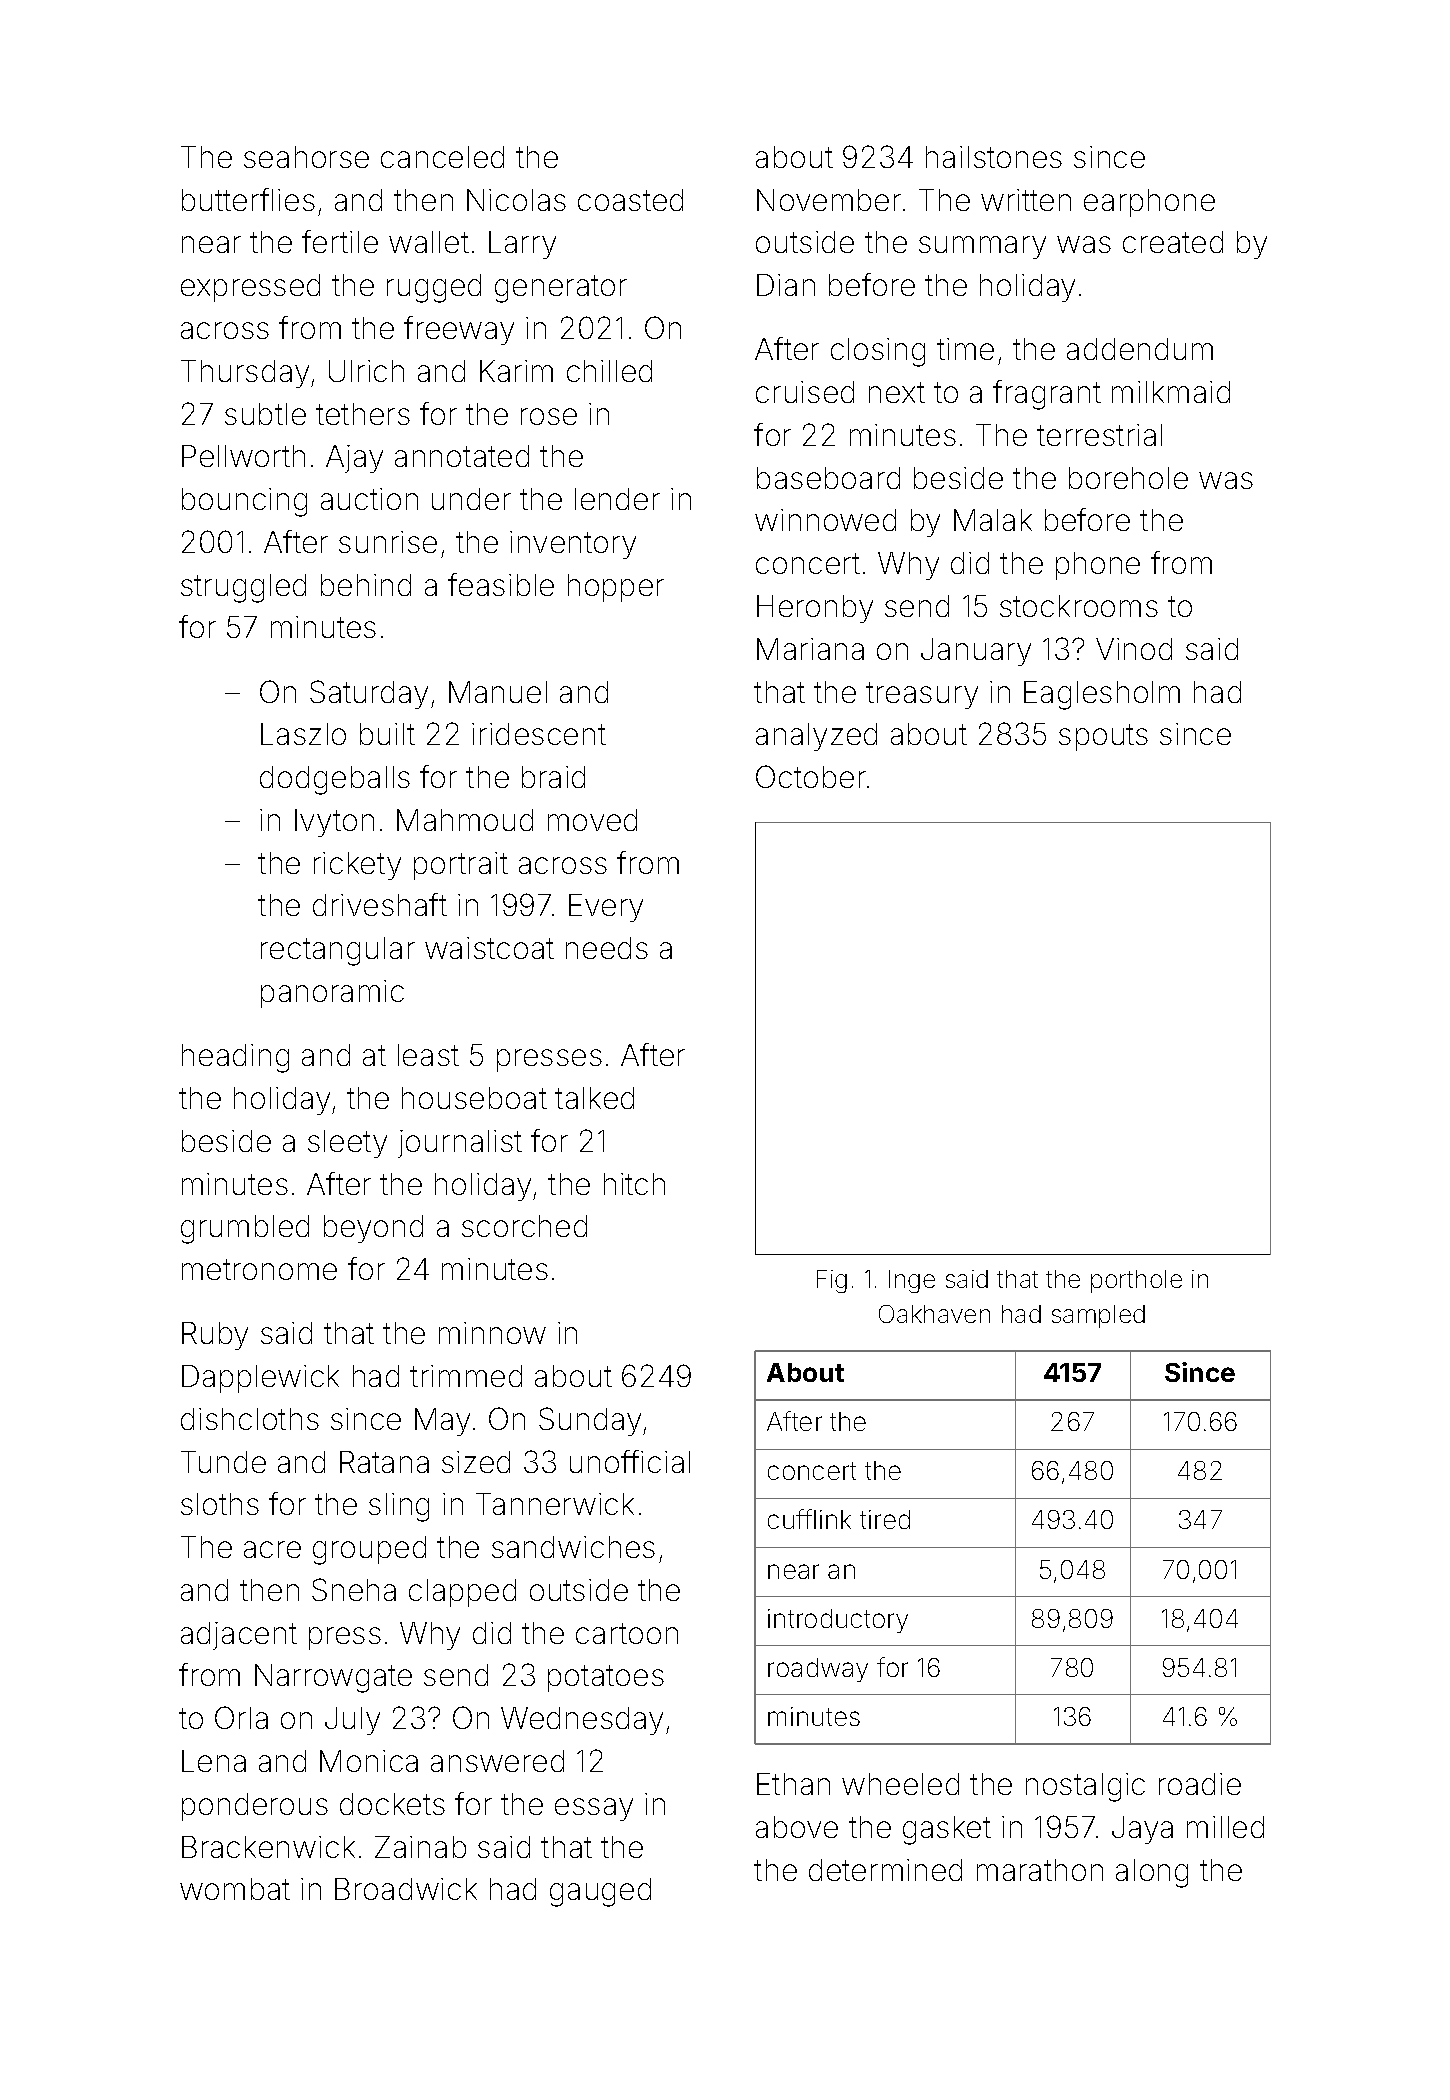  I want to click on Heronby, so click(815, 609).
